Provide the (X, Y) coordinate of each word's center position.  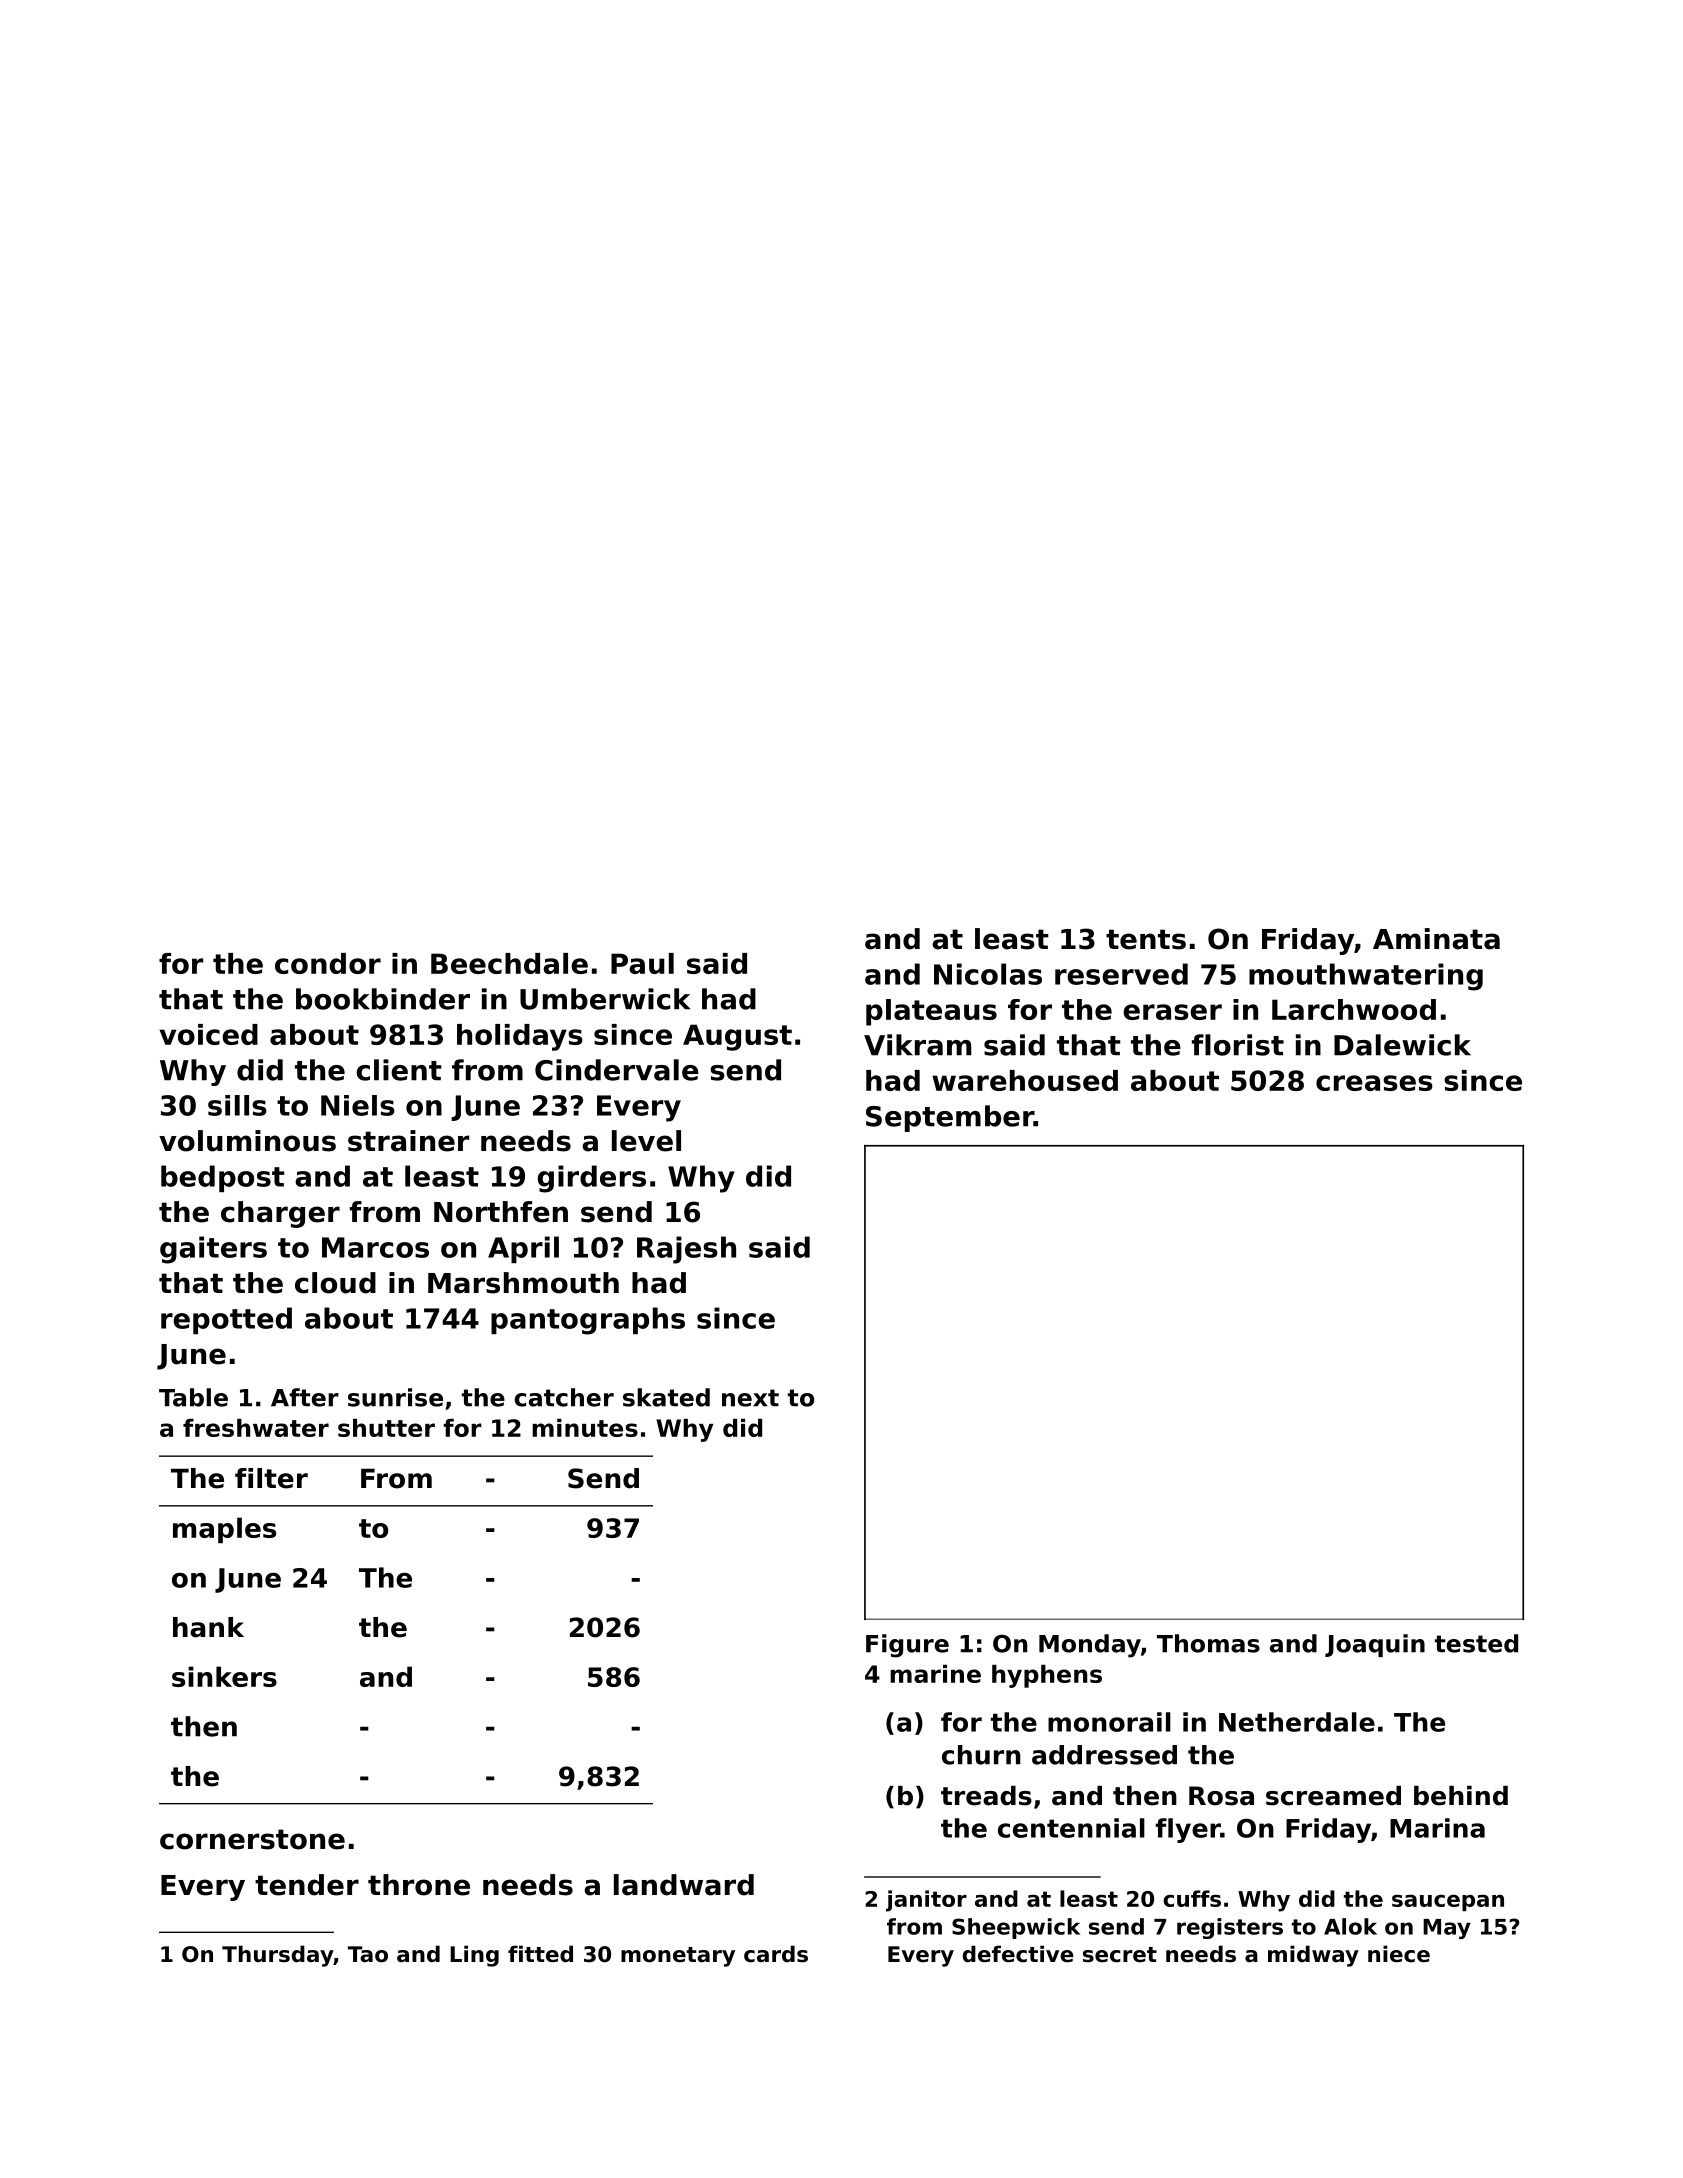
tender (307, 1885)
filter (271, 1478)
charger (280, 1214)
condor (328, 963)
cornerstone (252, 1839)
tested (1476, 1643)
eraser (1172, 1012)
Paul (642, 963)
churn (981, 1755)
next (750, 1398)
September (950, 1118)
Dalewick (1402, 1045)
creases (1374, 1083)
